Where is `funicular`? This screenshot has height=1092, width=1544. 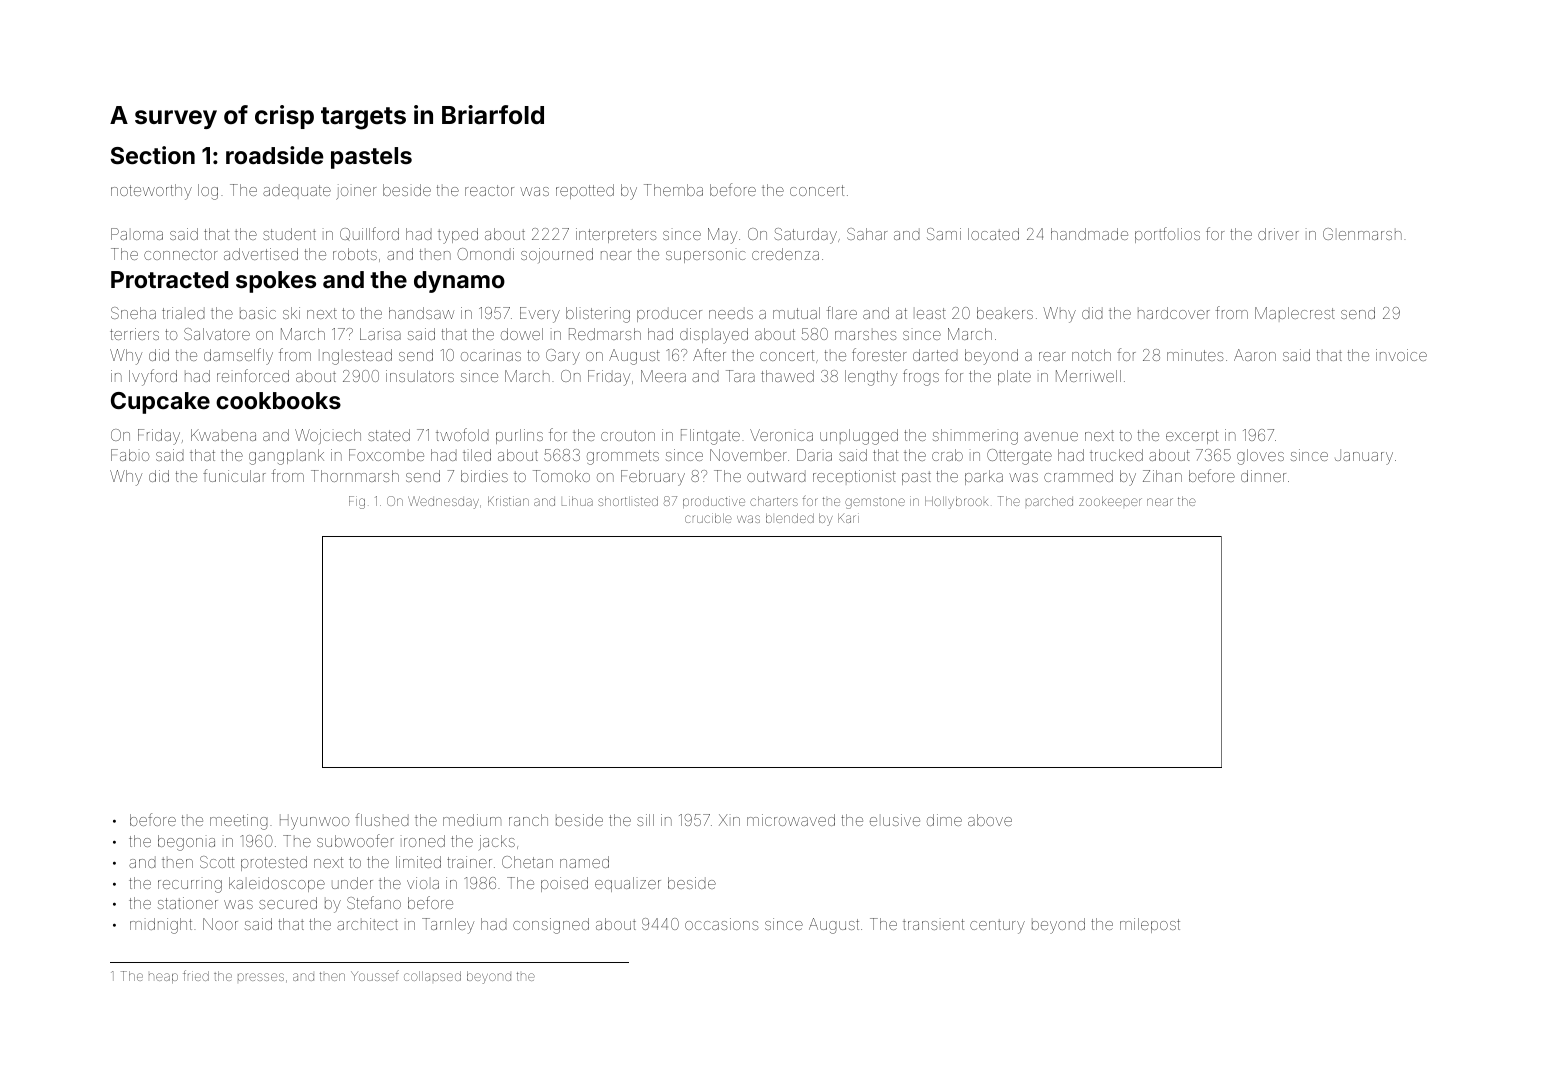
funicular is located at coordinates (234, 475).
